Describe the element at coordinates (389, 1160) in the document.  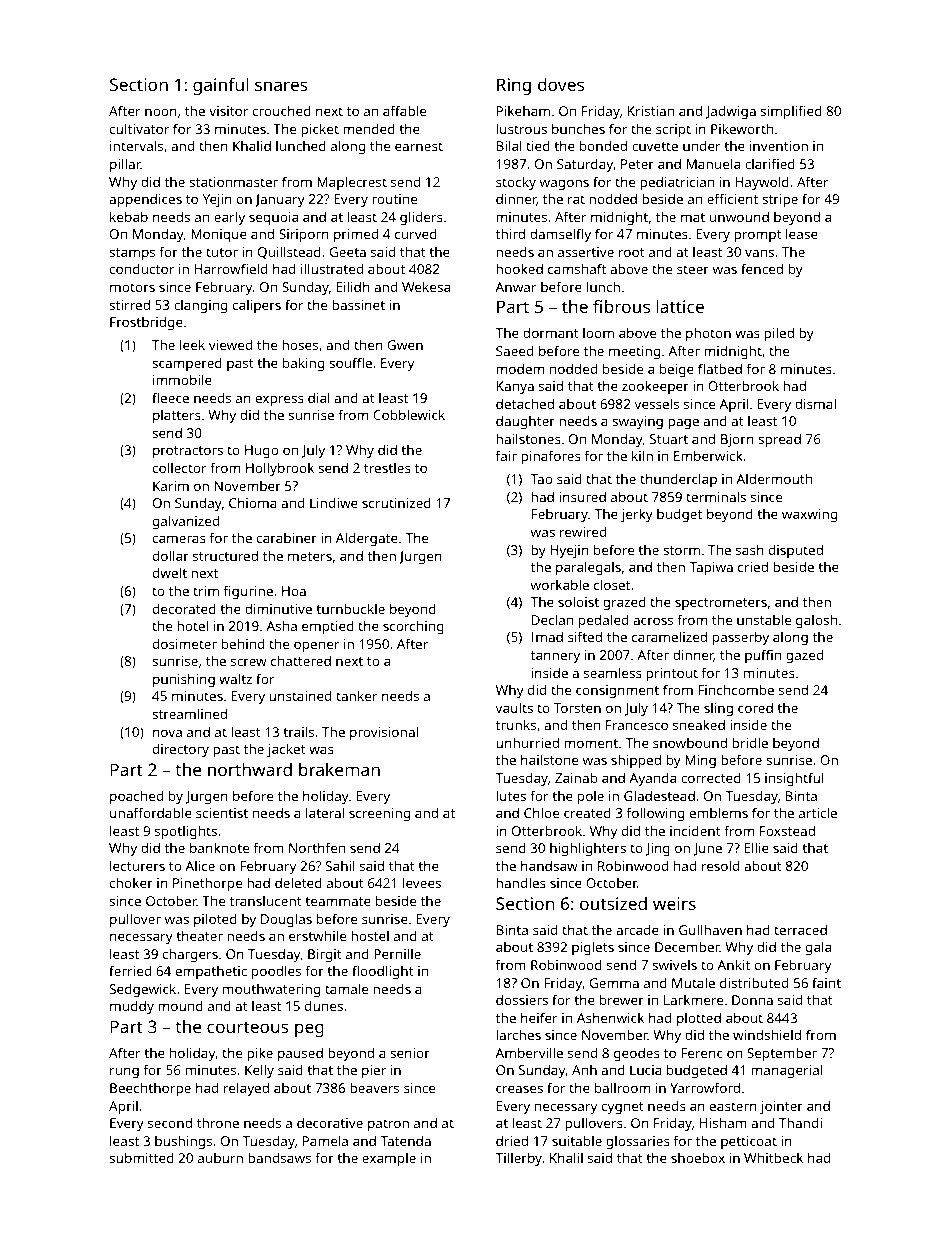
I see `example` at that location.
